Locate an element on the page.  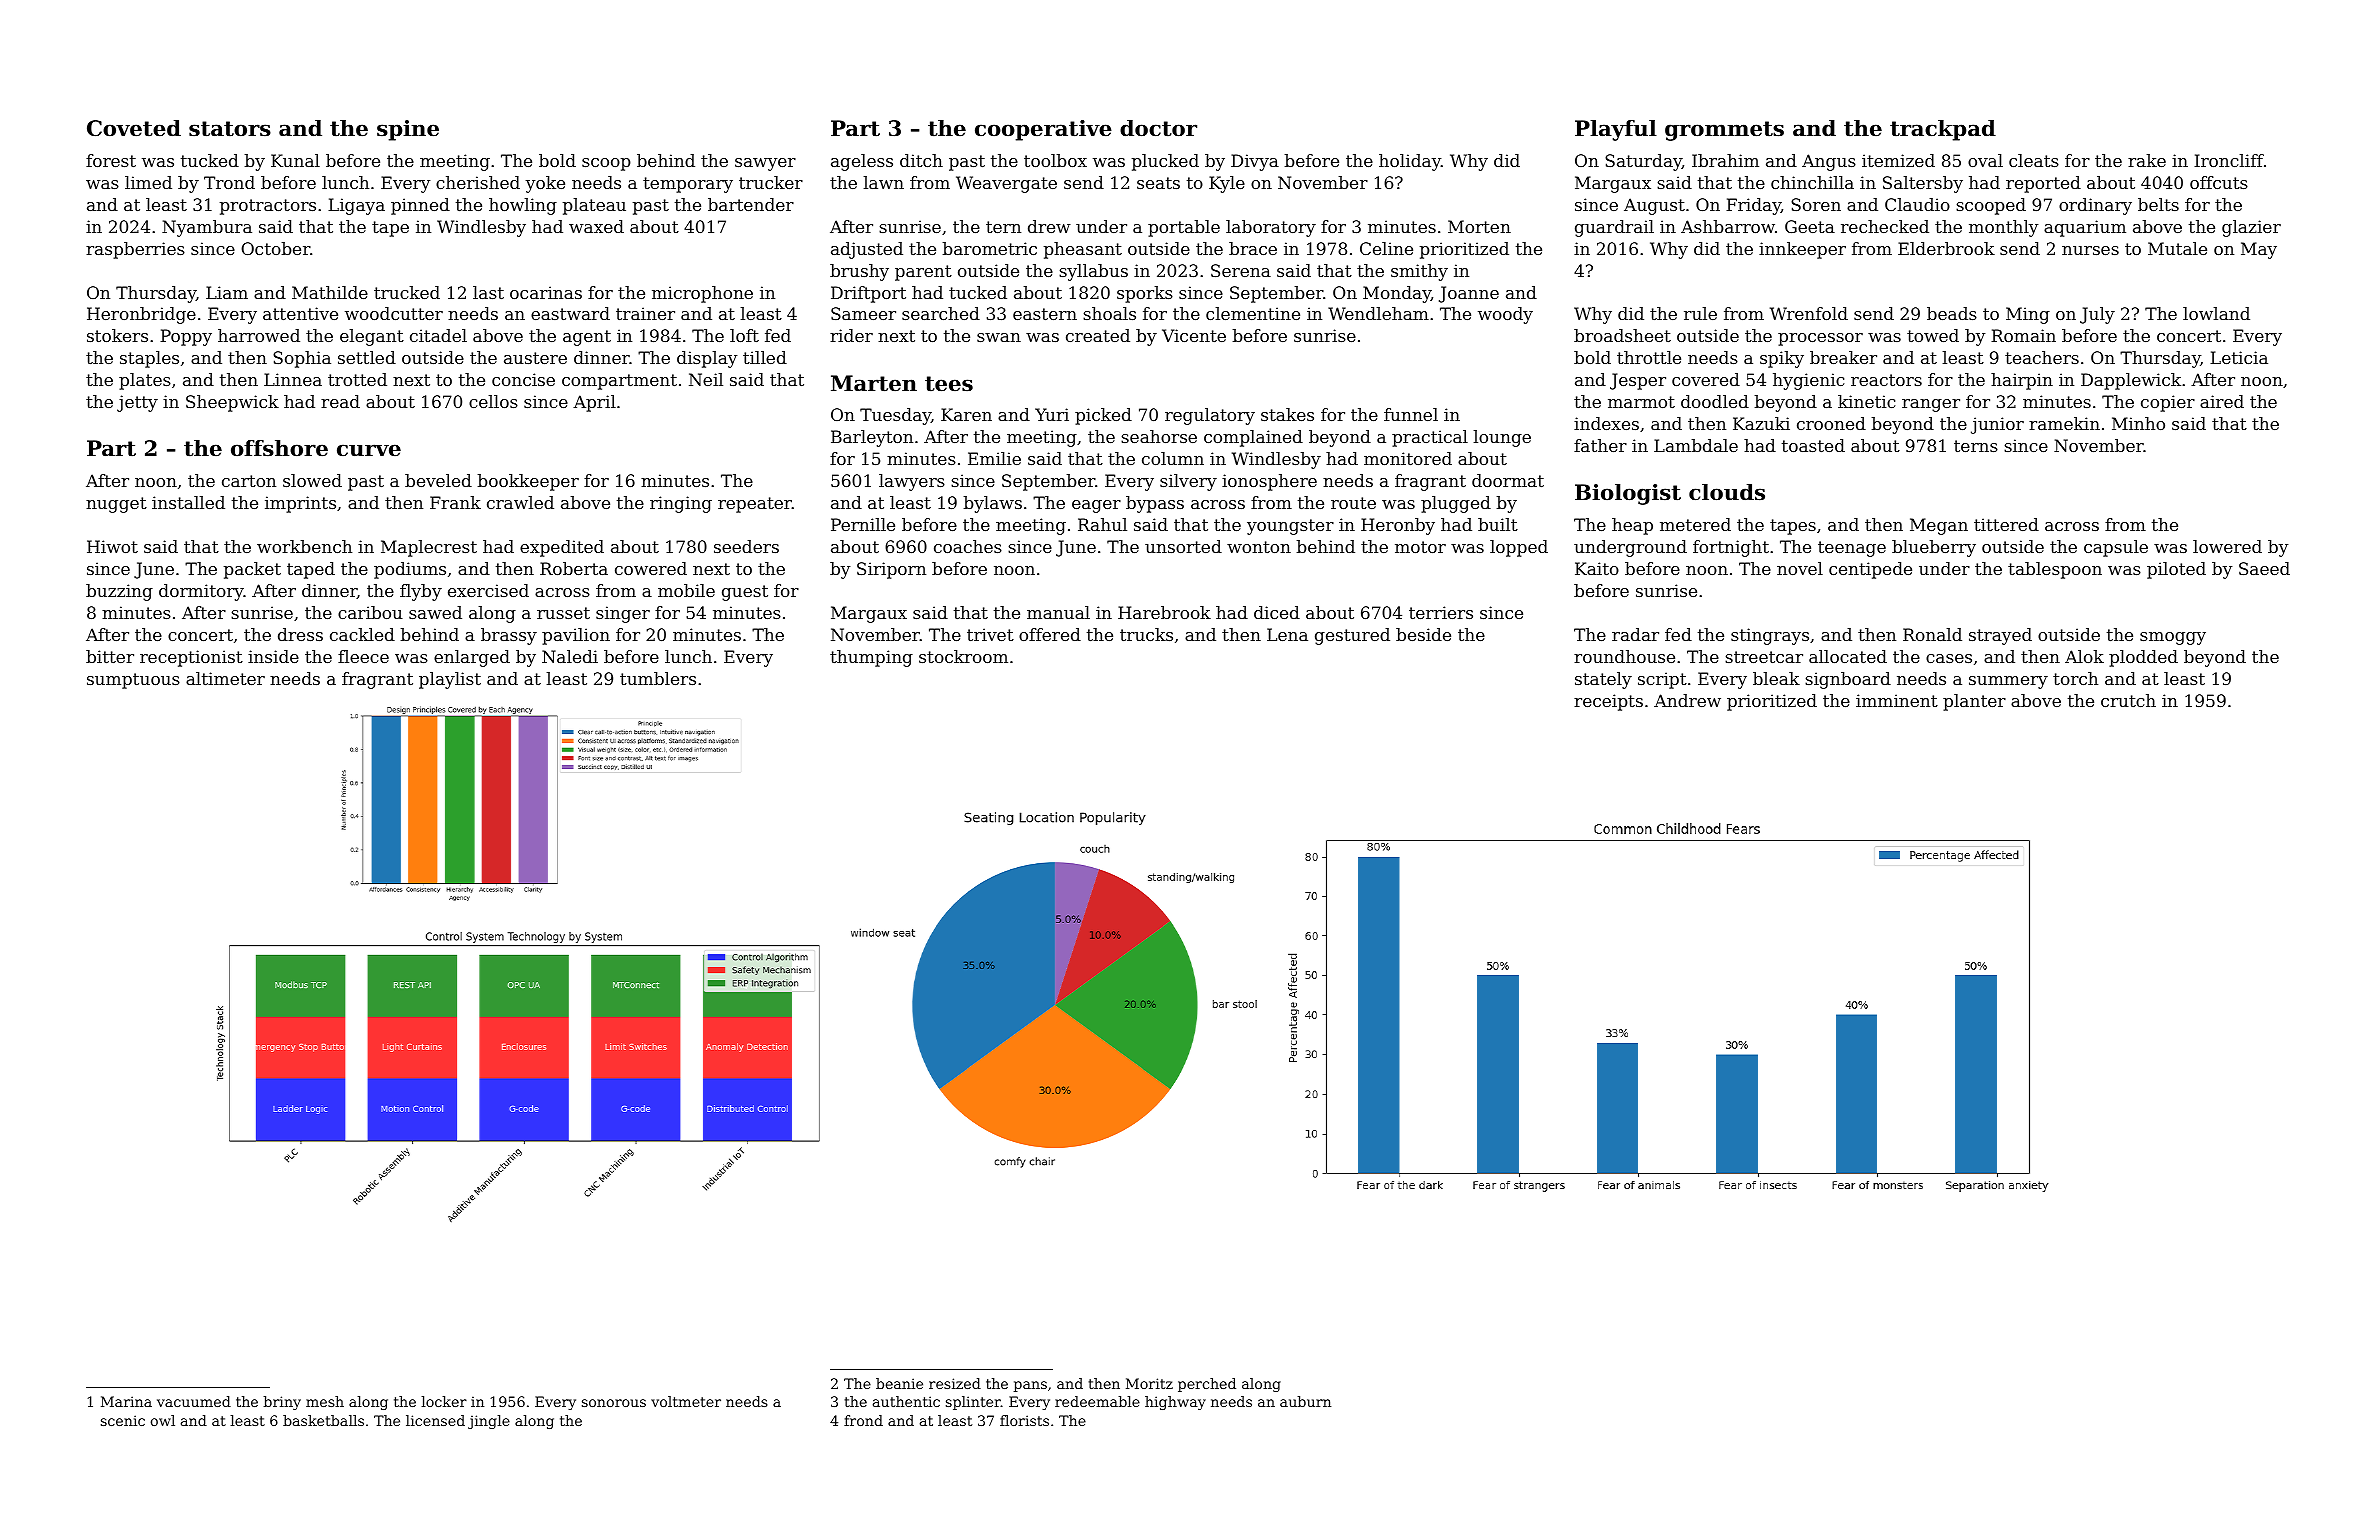
receipts is located at coordinates (1608, 702).
